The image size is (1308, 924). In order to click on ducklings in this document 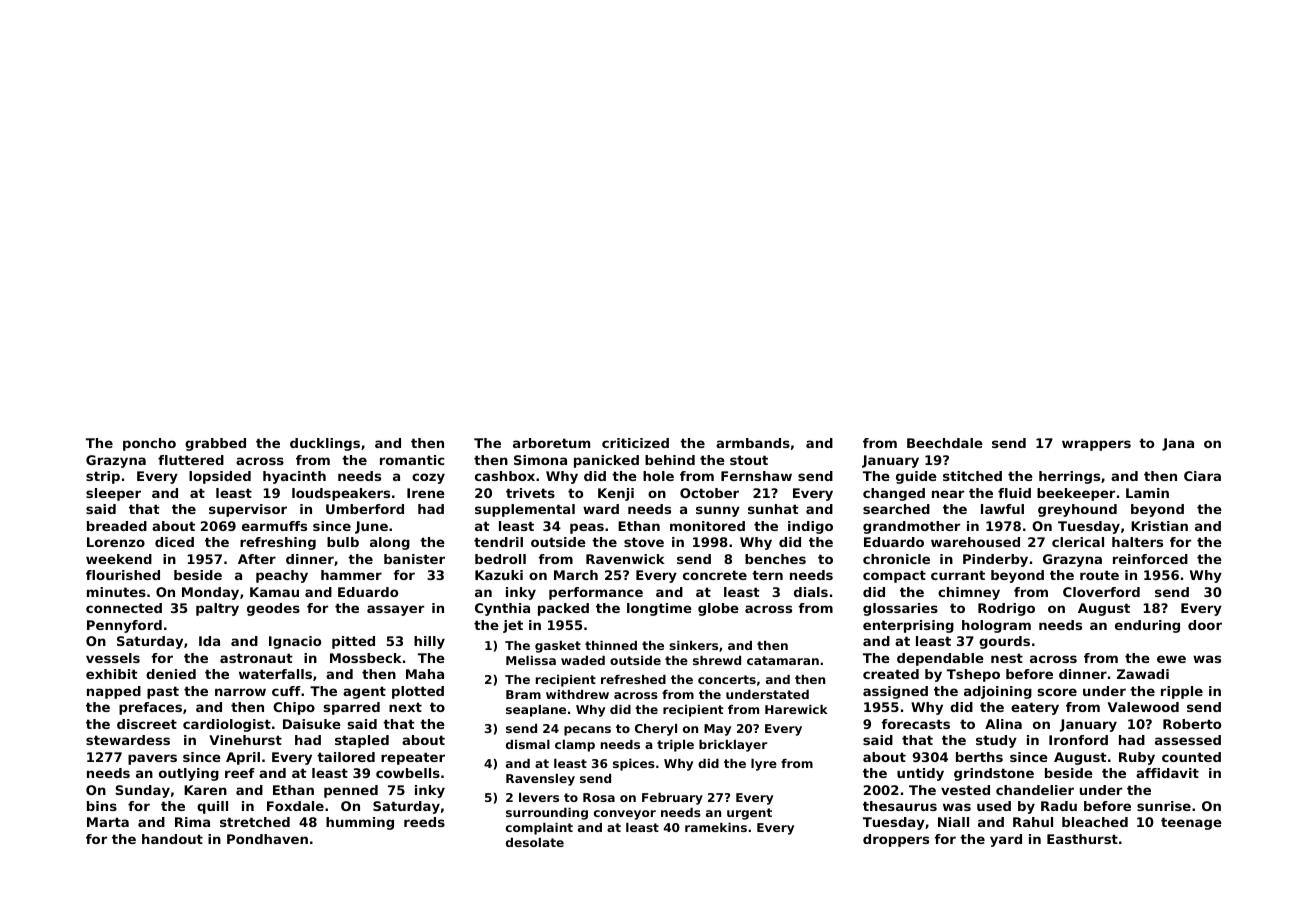, I will do `click(325, 444)`.
